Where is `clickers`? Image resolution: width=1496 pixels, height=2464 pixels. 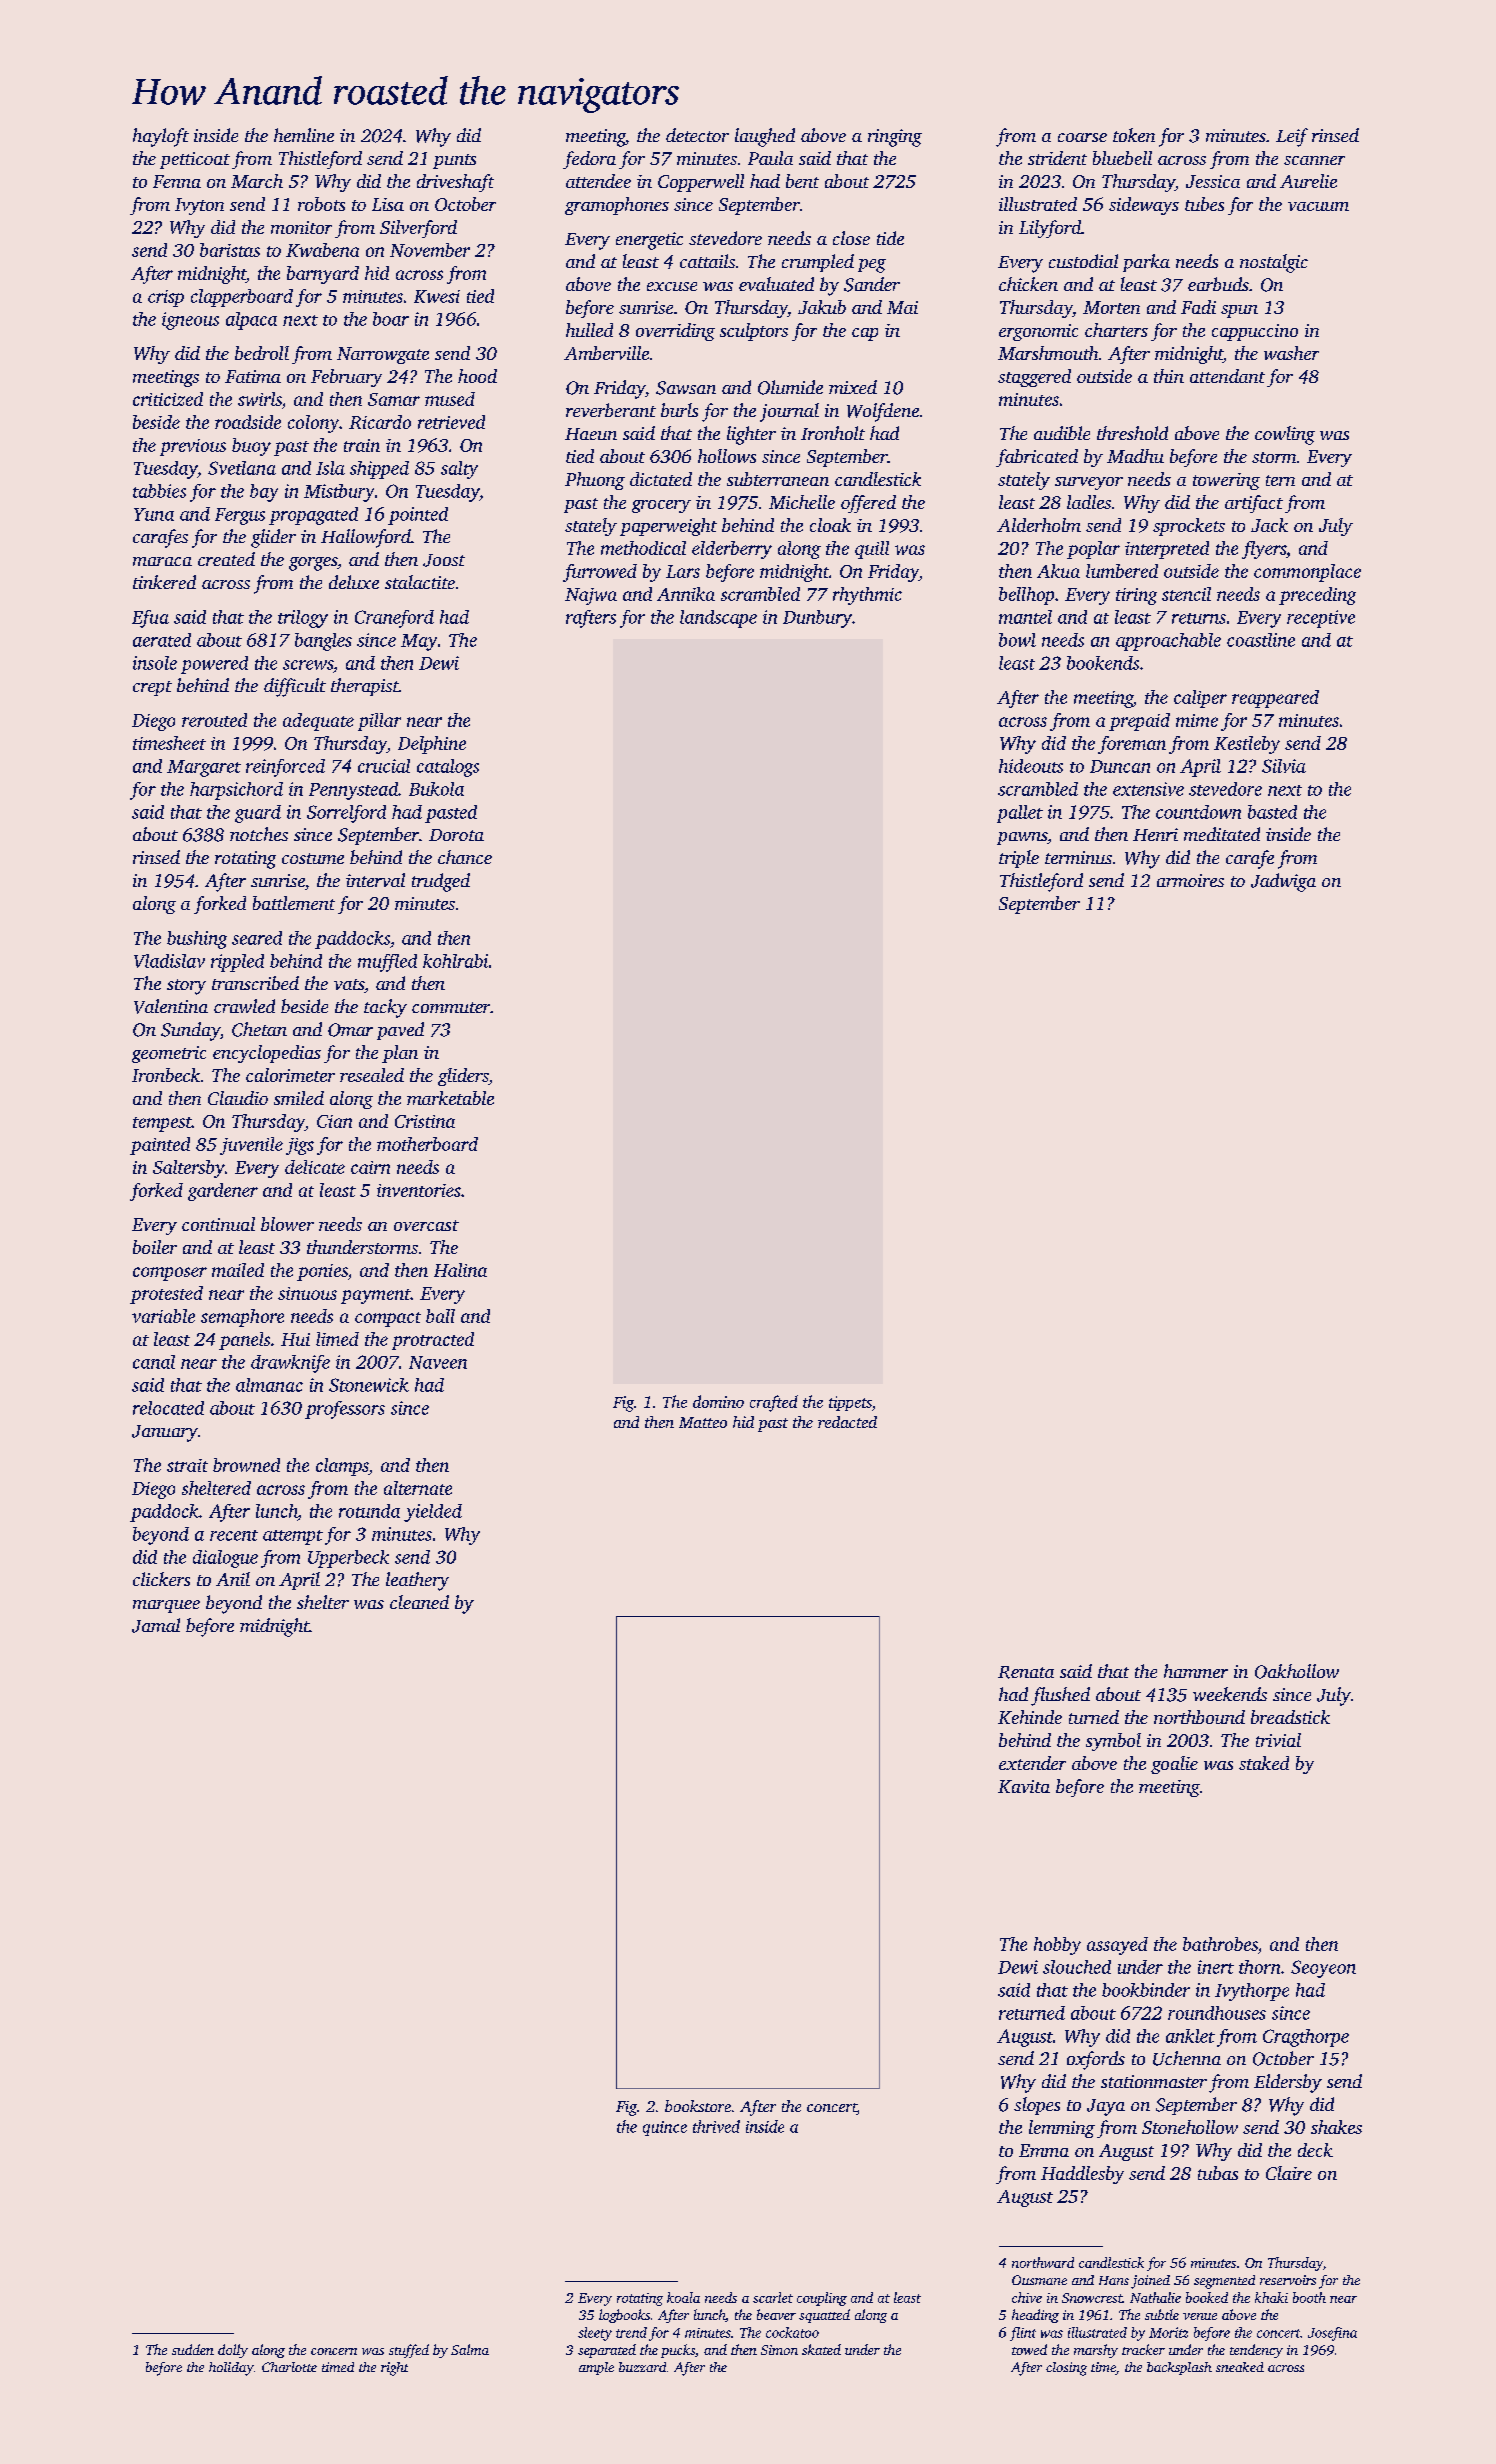 clickers is located at coordinates (161, 1579).
